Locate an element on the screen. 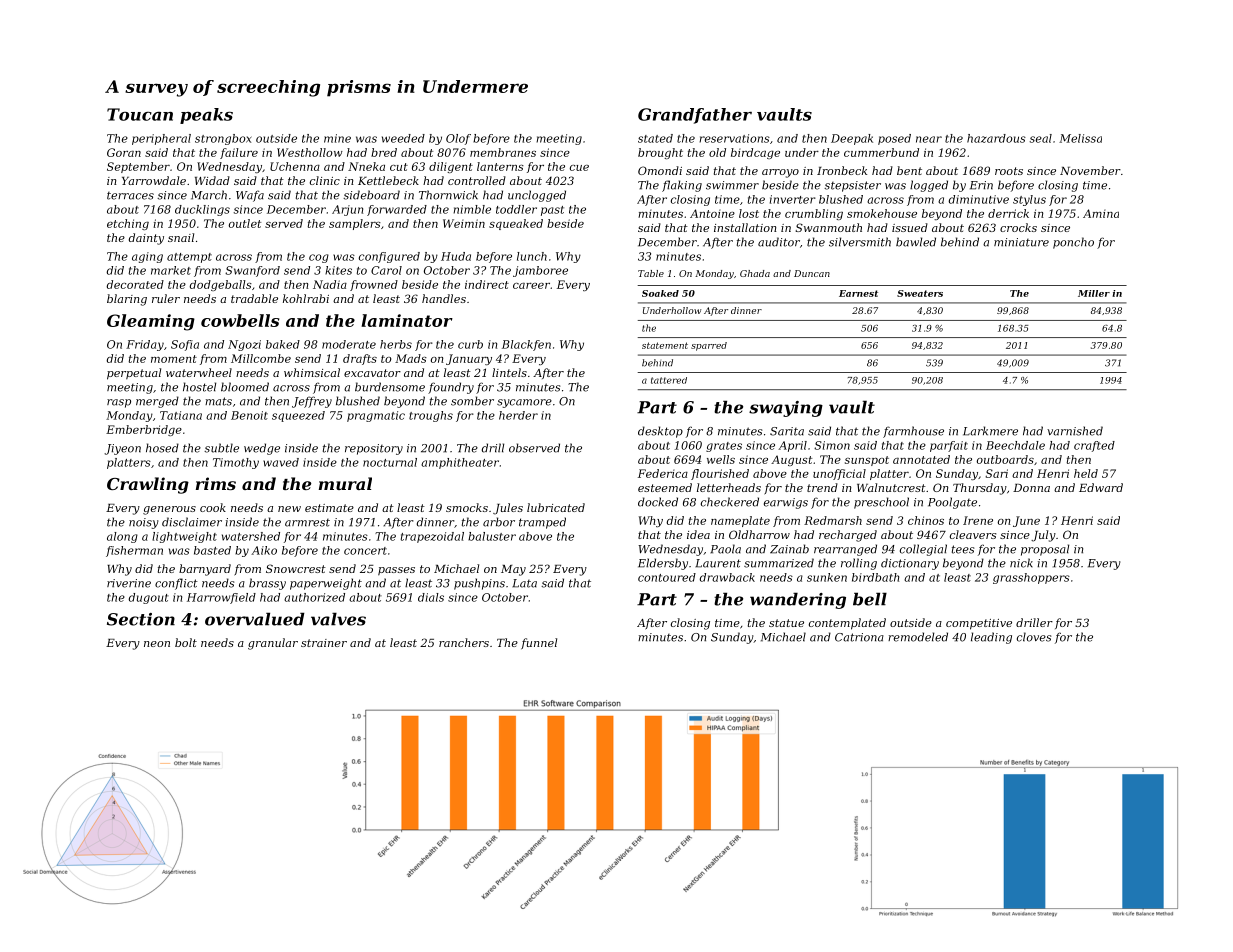  farmhouse is located at coordinates (913, 432).
